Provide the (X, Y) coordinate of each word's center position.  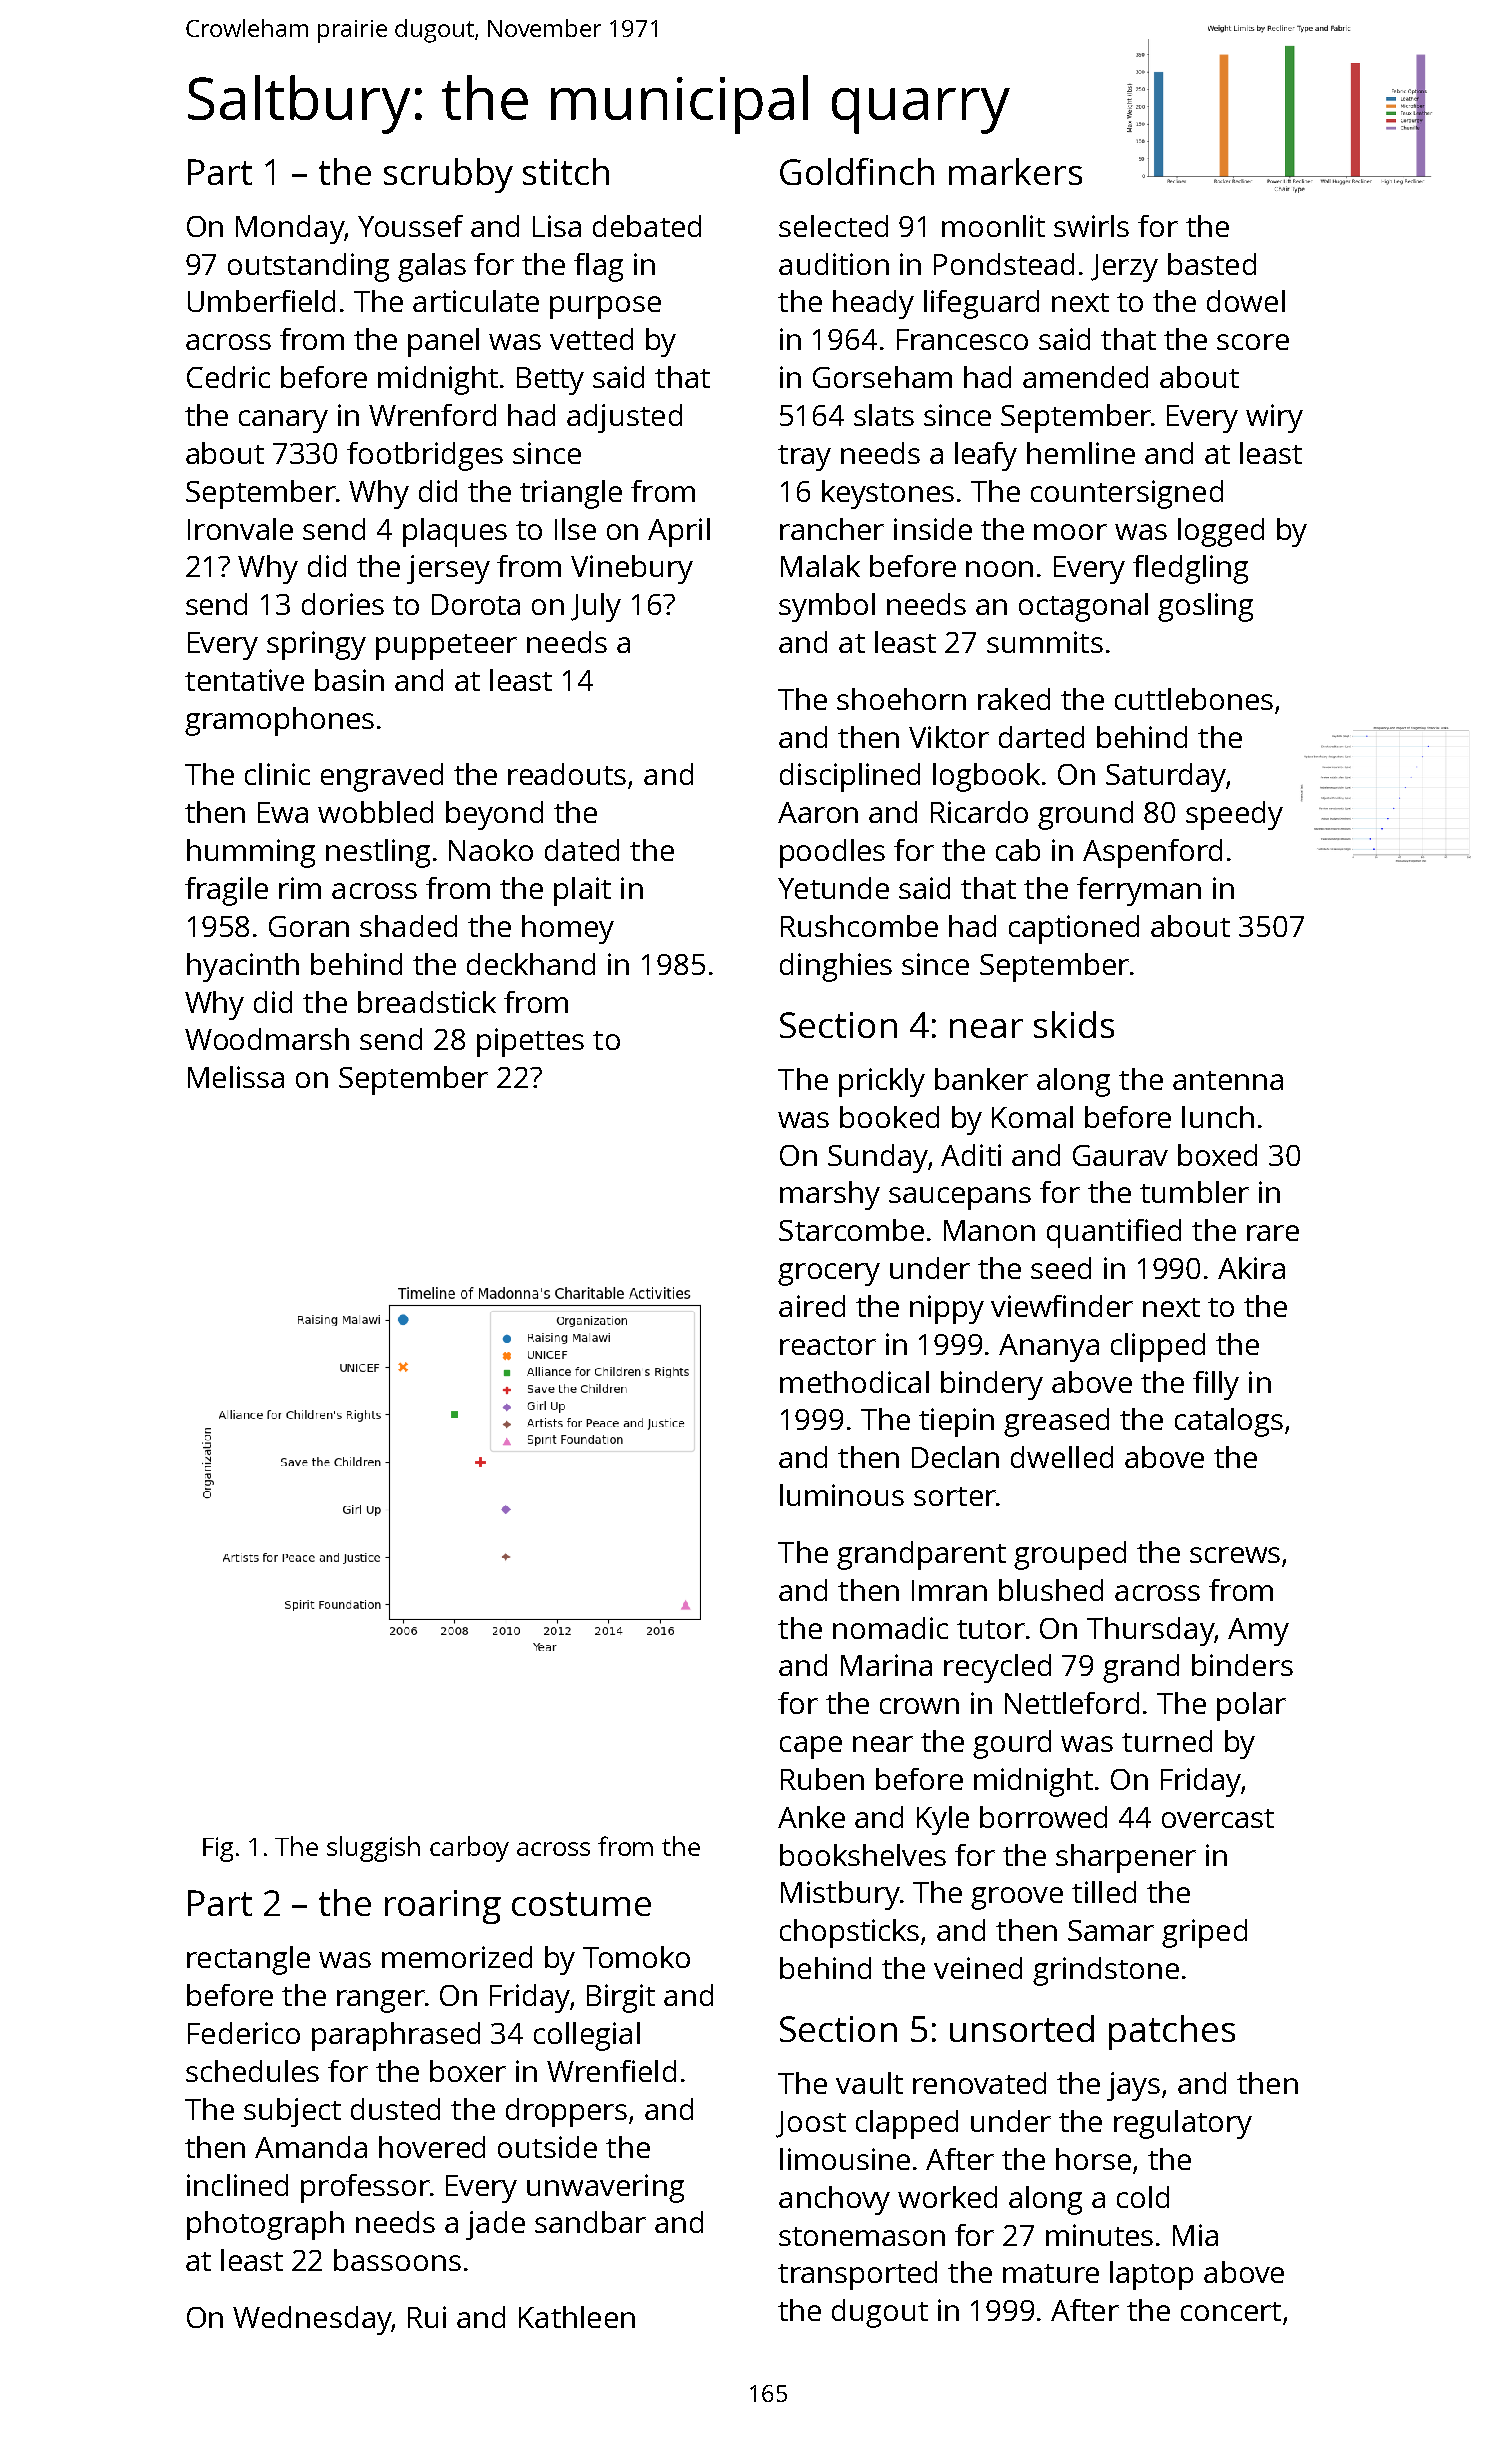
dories (343, 604)
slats (884, 415)
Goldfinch (857, 171)
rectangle (248, 1960)
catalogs (1229, 1422)
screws (1235, 1555)
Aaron (818, 812)
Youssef (410, 226)
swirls (1091, 226)
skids (1074, 1024)
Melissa (236, 1077)
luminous (842, 1495)
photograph (265, 2225)
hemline (1081, 453)
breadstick (427, 1002)
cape (811, 1747)
